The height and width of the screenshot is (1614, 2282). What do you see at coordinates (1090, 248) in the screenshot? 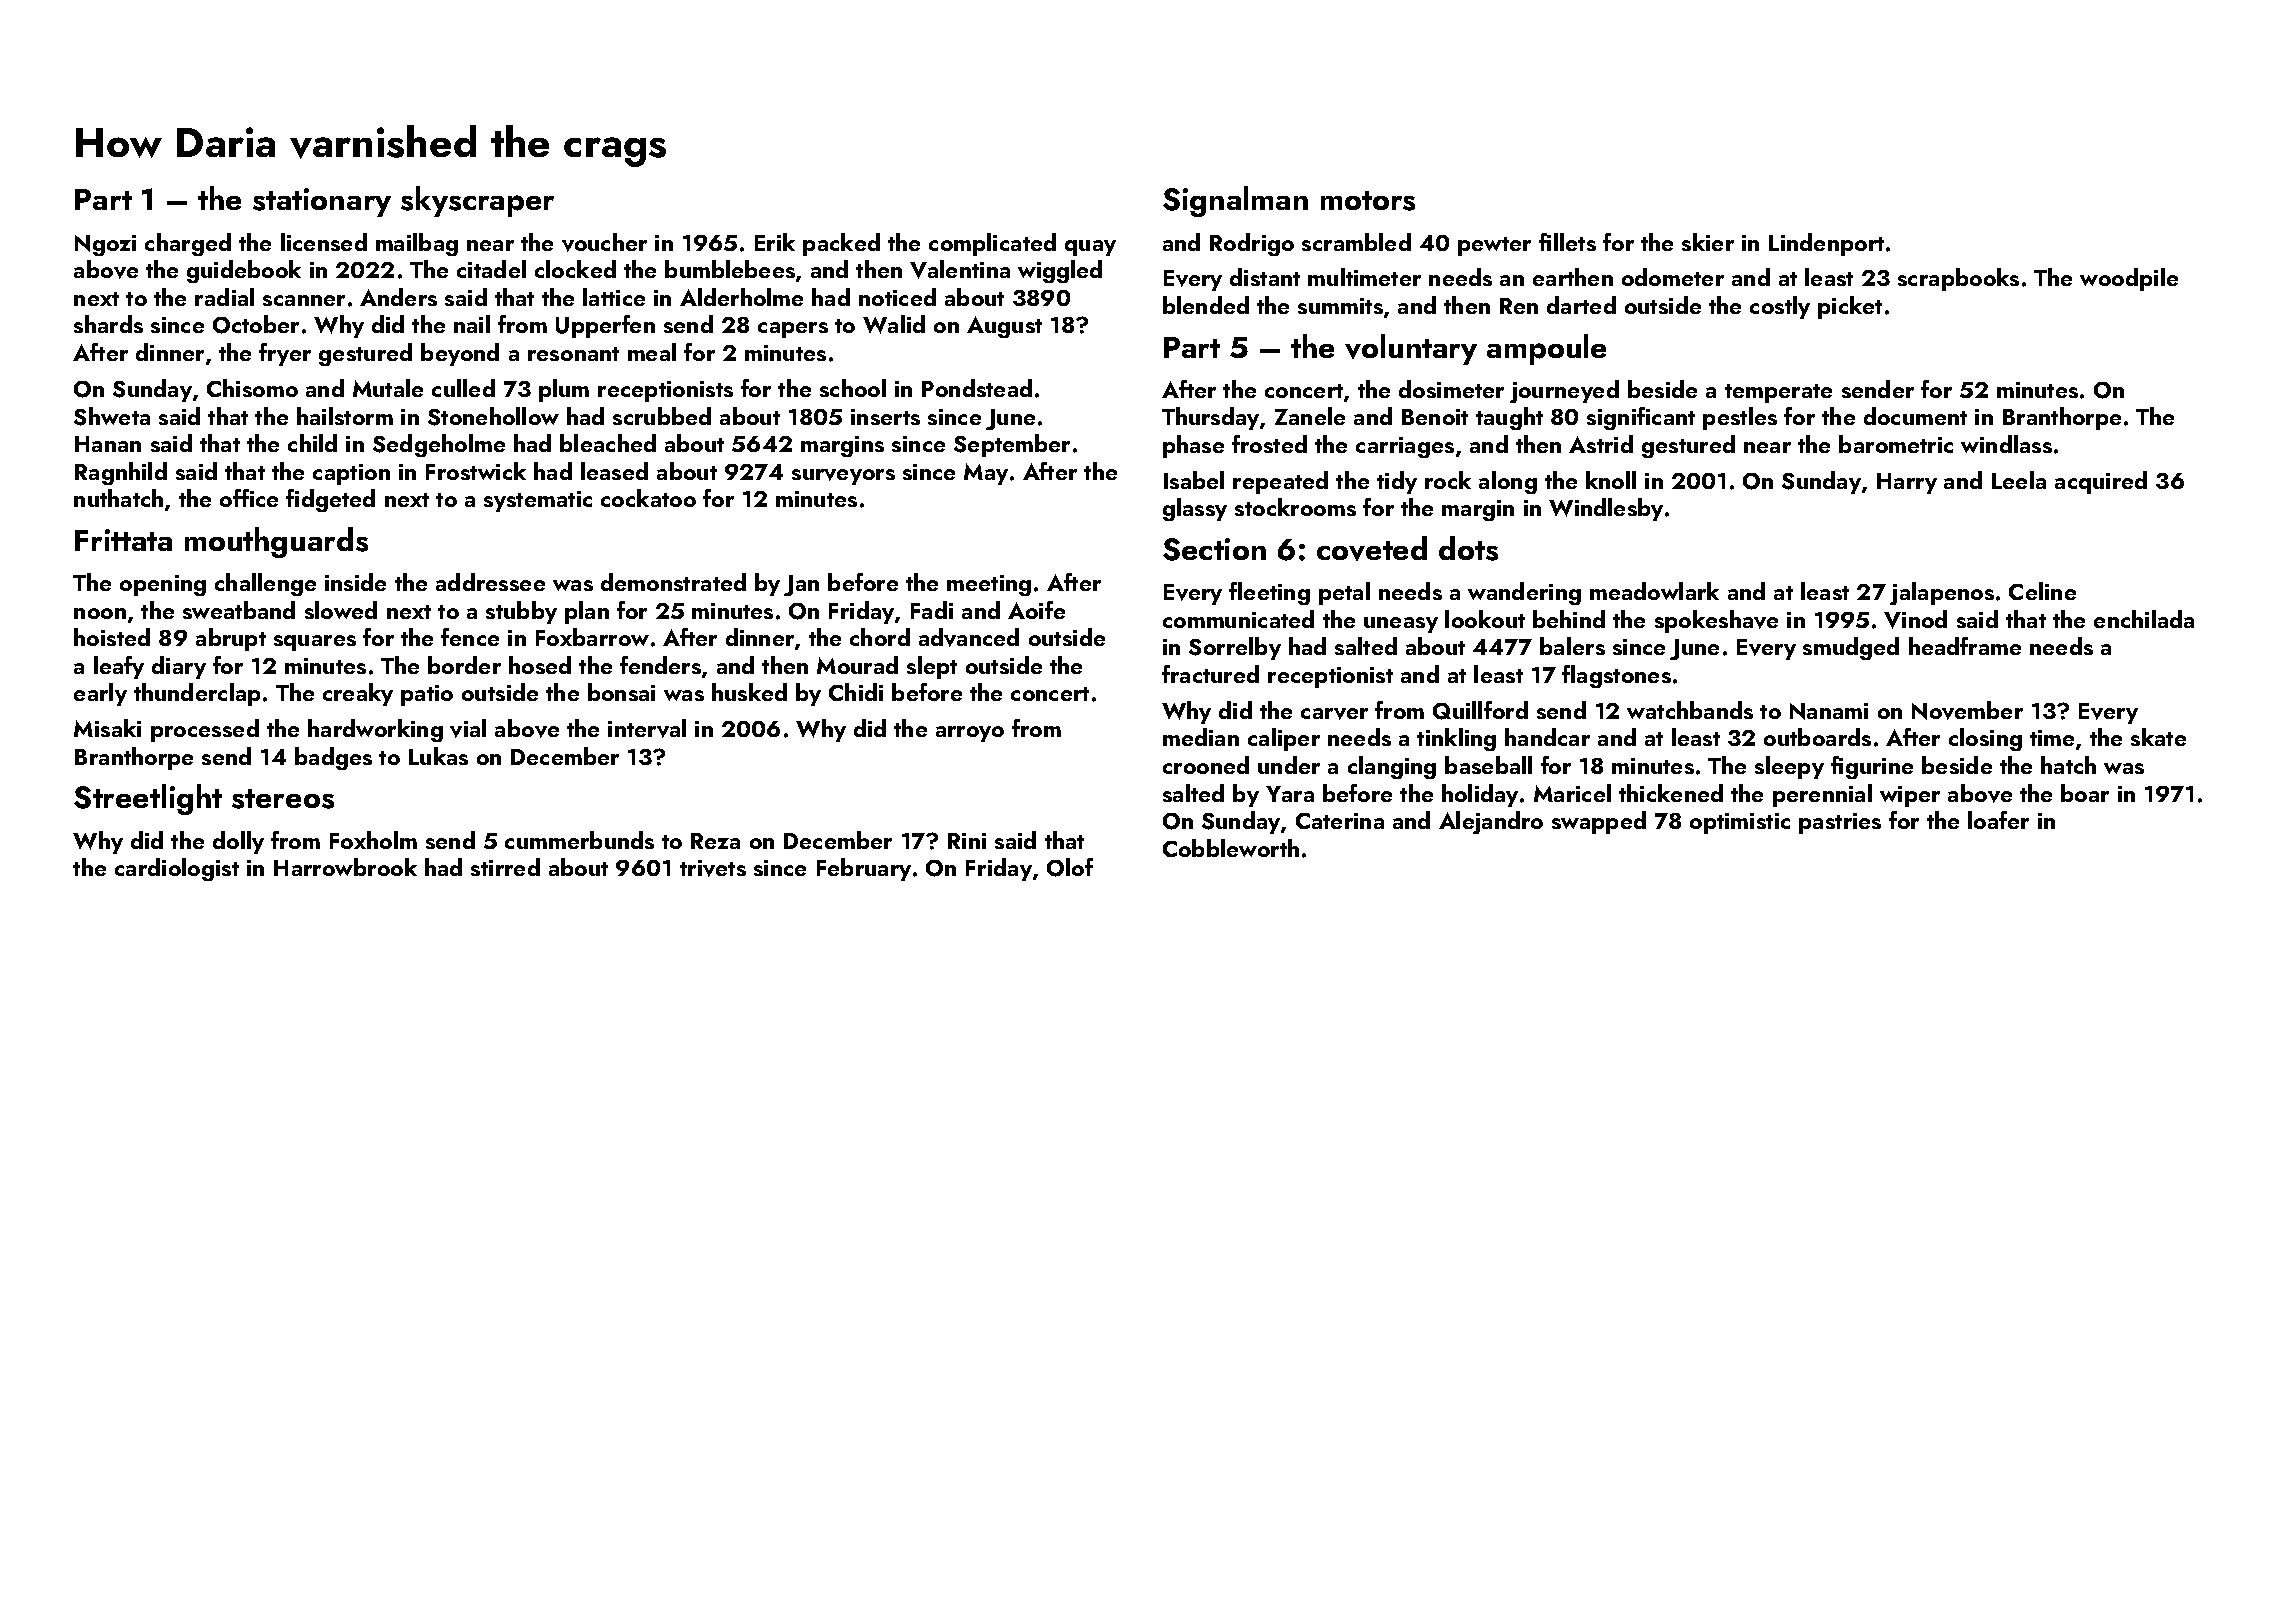
I see `quay` at bounding box center [1090, 248].
